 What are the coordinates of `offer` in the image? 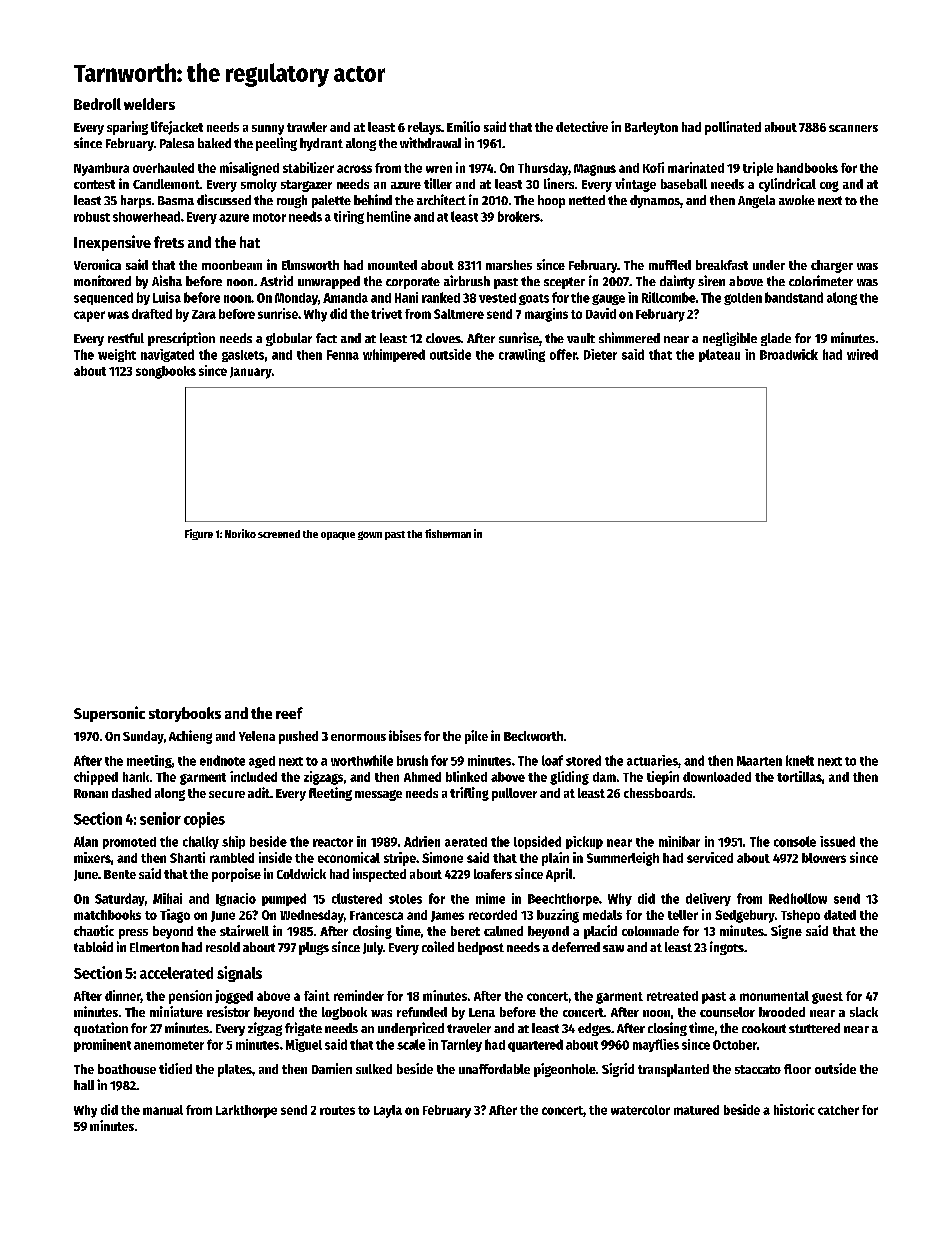 It's located at (563, 354).
